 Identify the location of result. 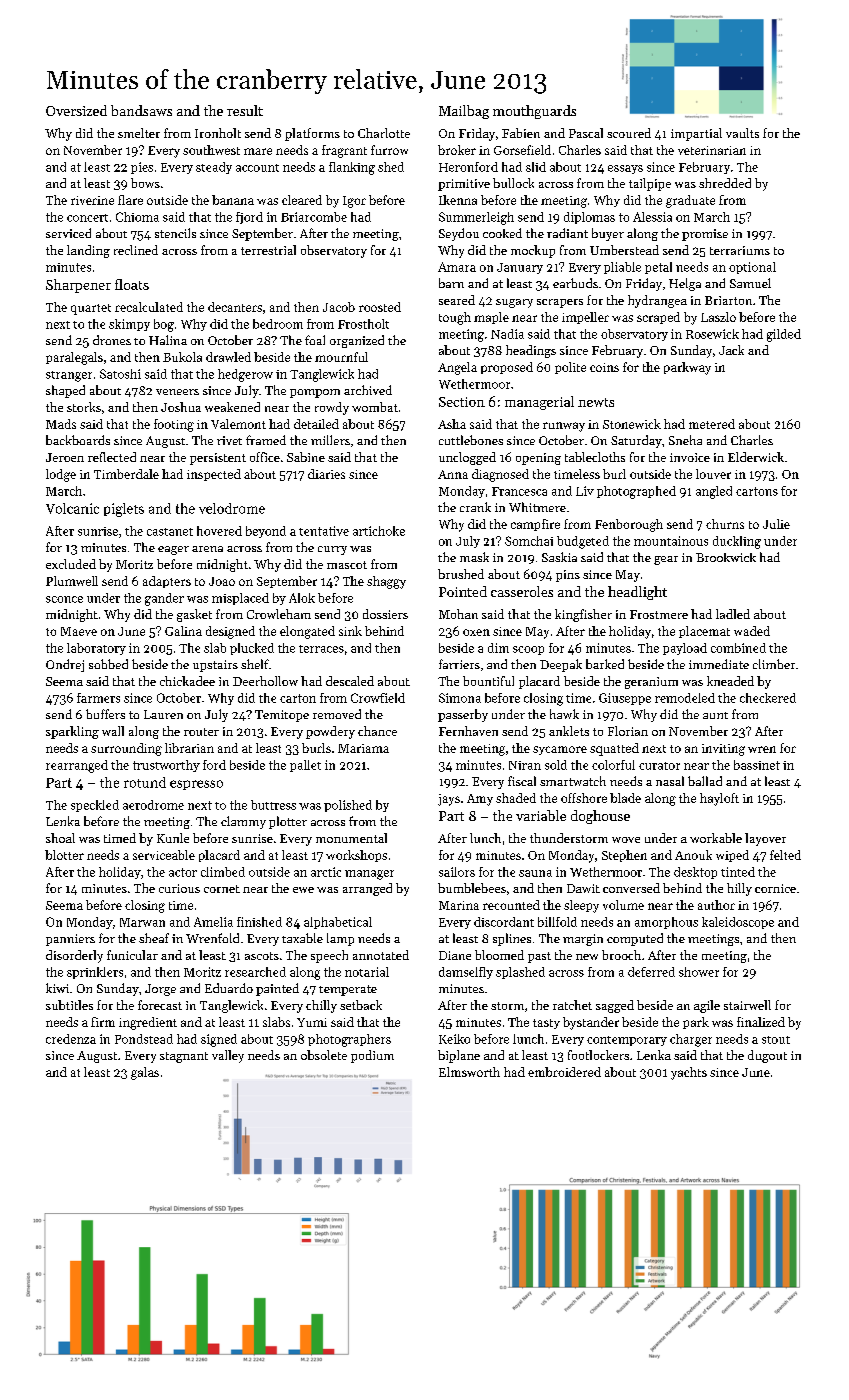
(245, 110).
